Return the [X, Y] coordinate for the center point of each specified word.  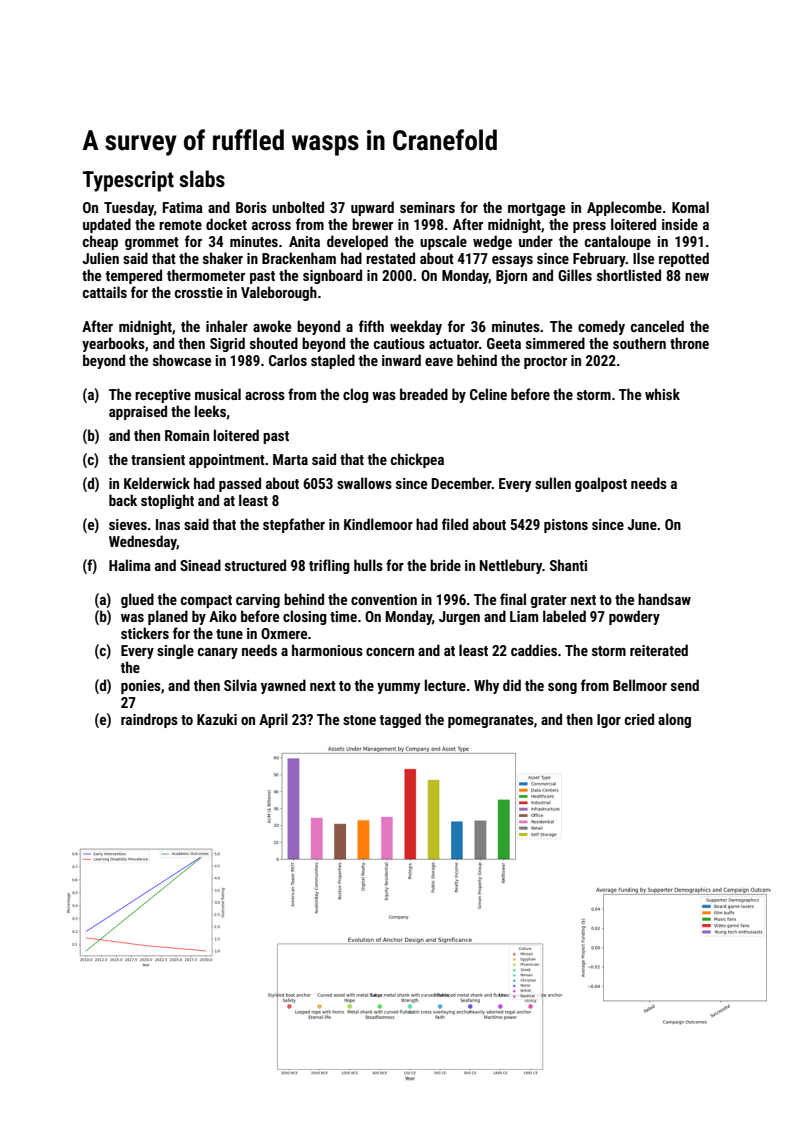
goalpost [601, 484]
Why [486, 686]
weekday [416, 327]
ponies [141, 687]
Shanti [568, 565]
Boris [251, 207]
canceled [657, 326]
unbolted [298, 207]
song [562, 688]
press [589, 227]
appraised [138, 412]
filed [455, 524]
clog [356, 395]
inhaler [227, 326]
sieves [128, 524]
